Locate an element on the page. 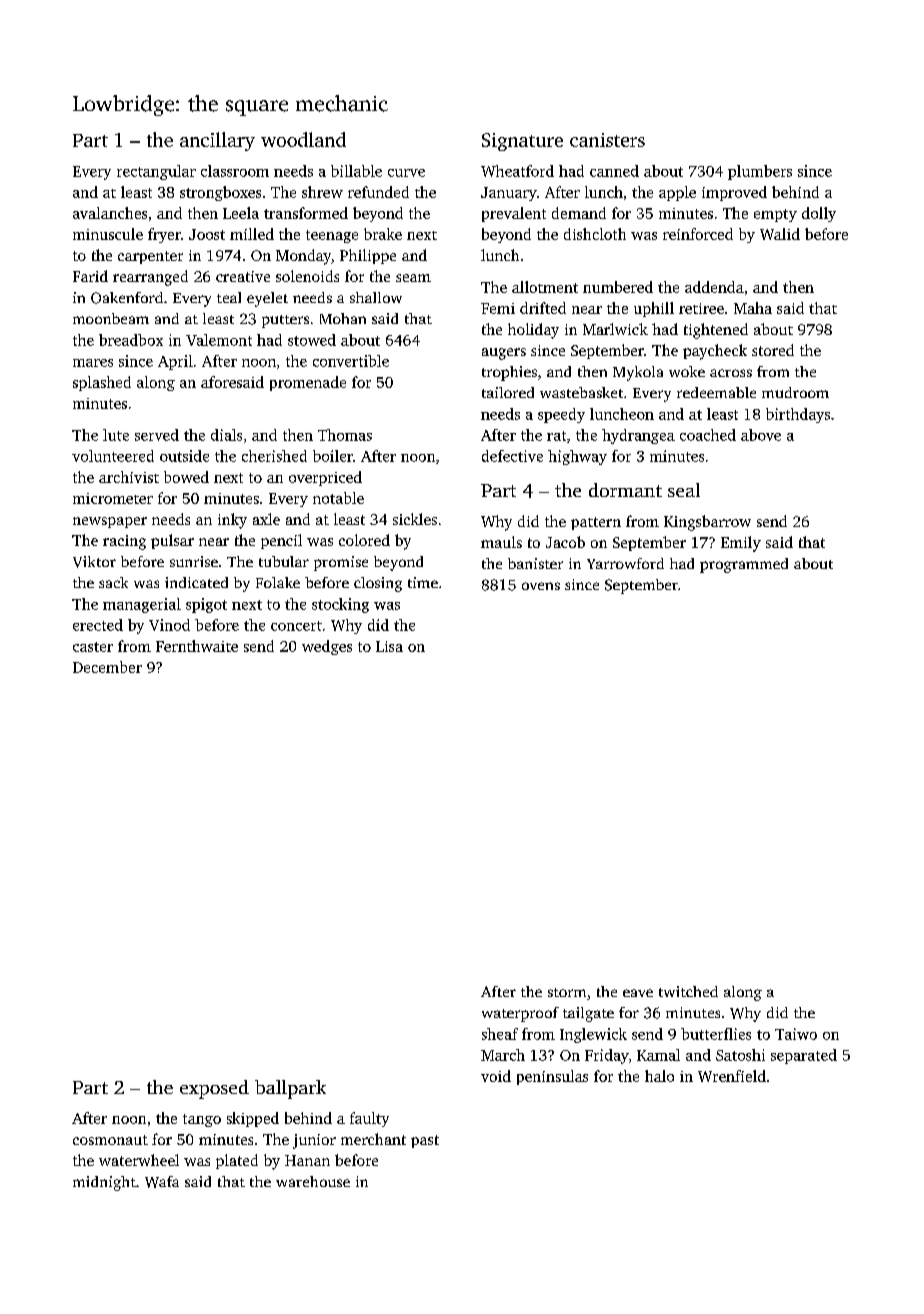 The height and width of the page is (1314, 924). Mykola is located at coordinates (638, 373).
